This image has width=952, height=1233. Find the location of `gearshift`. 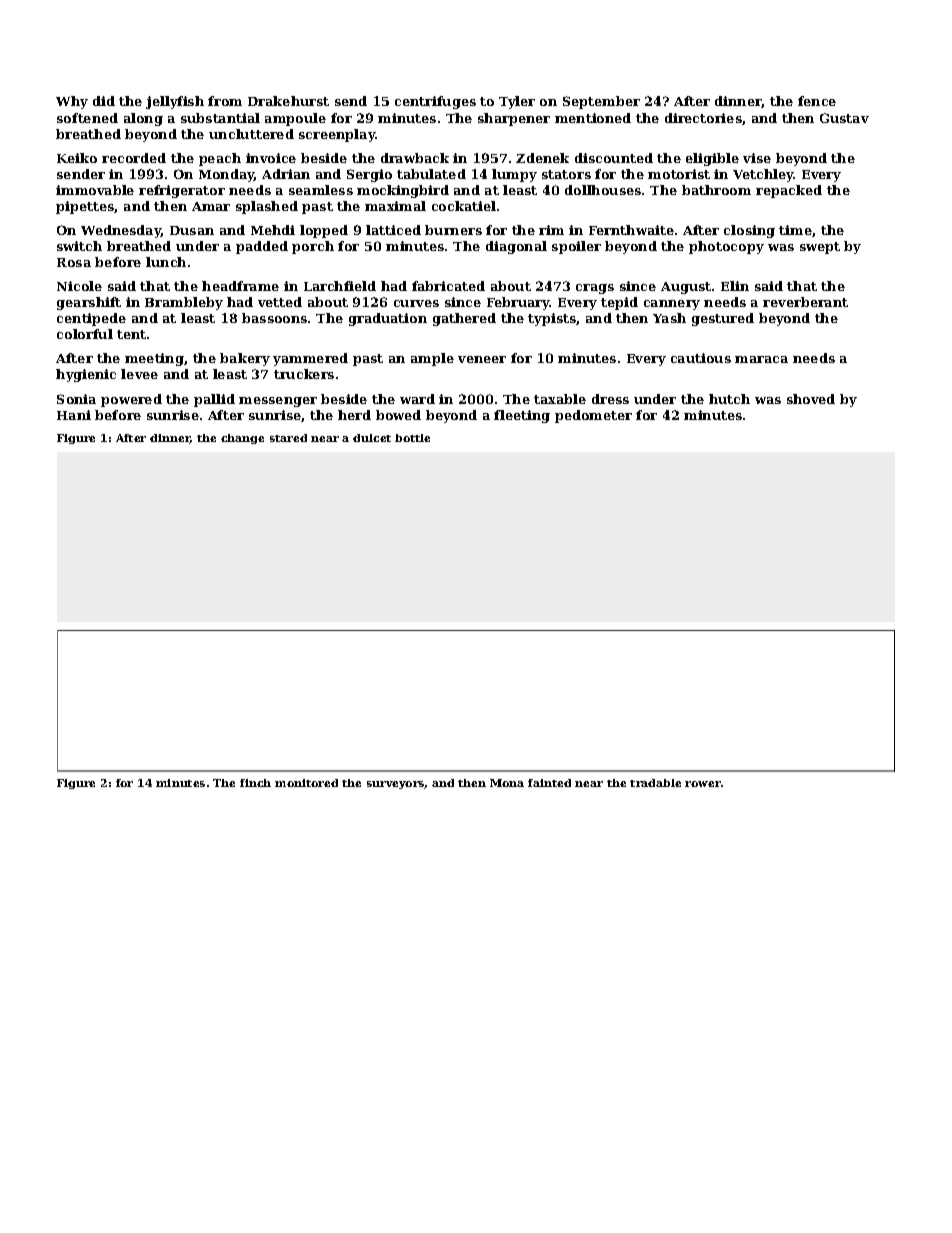

gearshift is located at coordinates (89, 303).
